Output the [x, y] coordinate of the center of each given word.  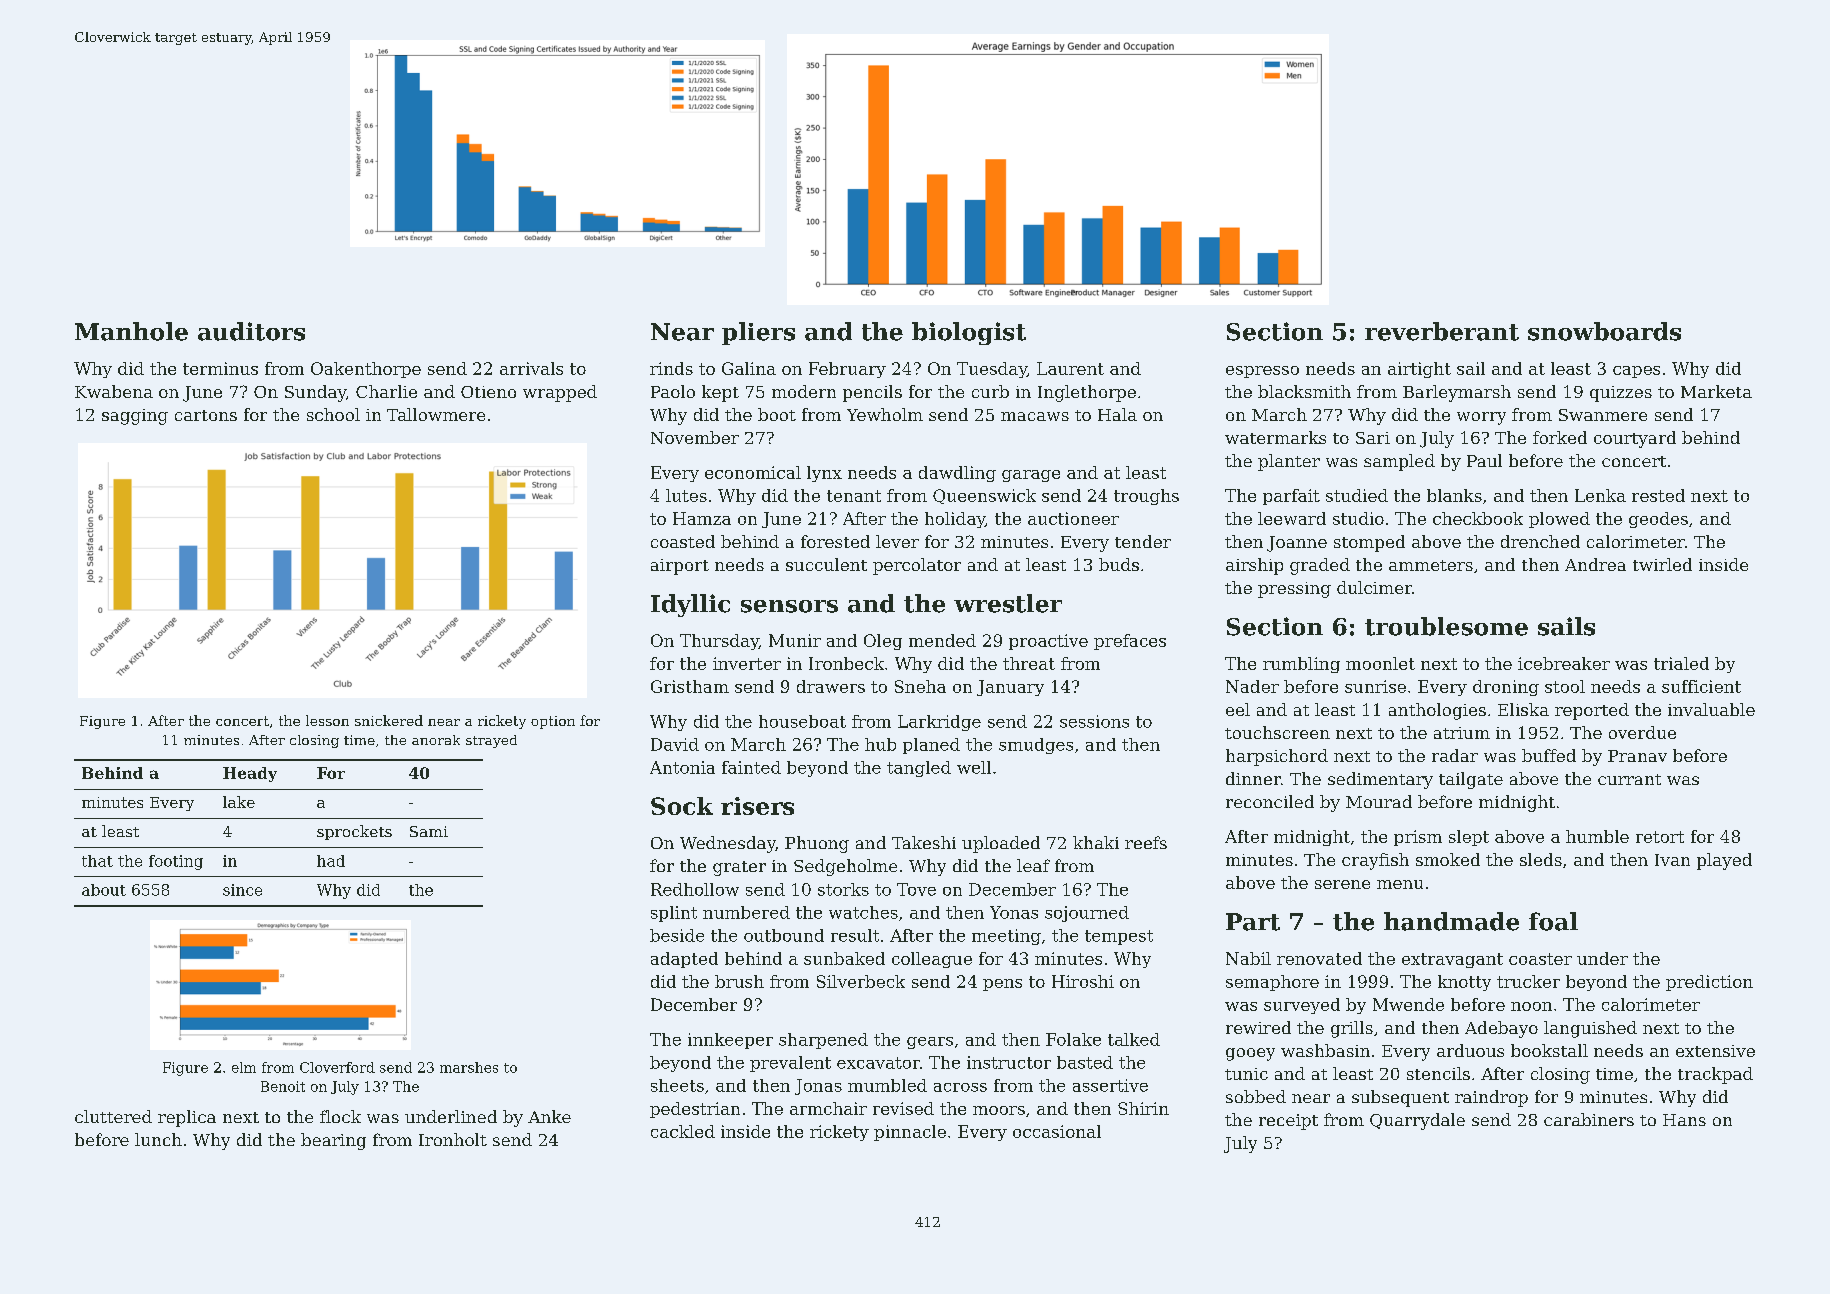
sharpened [823, 1041]
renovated [1319, 958]
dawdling [957, 474]
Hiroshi [1083, 981]
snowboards [1604, 331]
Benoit [283, 1086]
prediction [1709, 983]
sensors [789, 606]
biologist [969, 333]
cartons [206, 415]
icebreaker [1564, 663]
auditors [251, 331]
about [104, 890]
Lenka [1600, 495]
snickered [389, 720]
